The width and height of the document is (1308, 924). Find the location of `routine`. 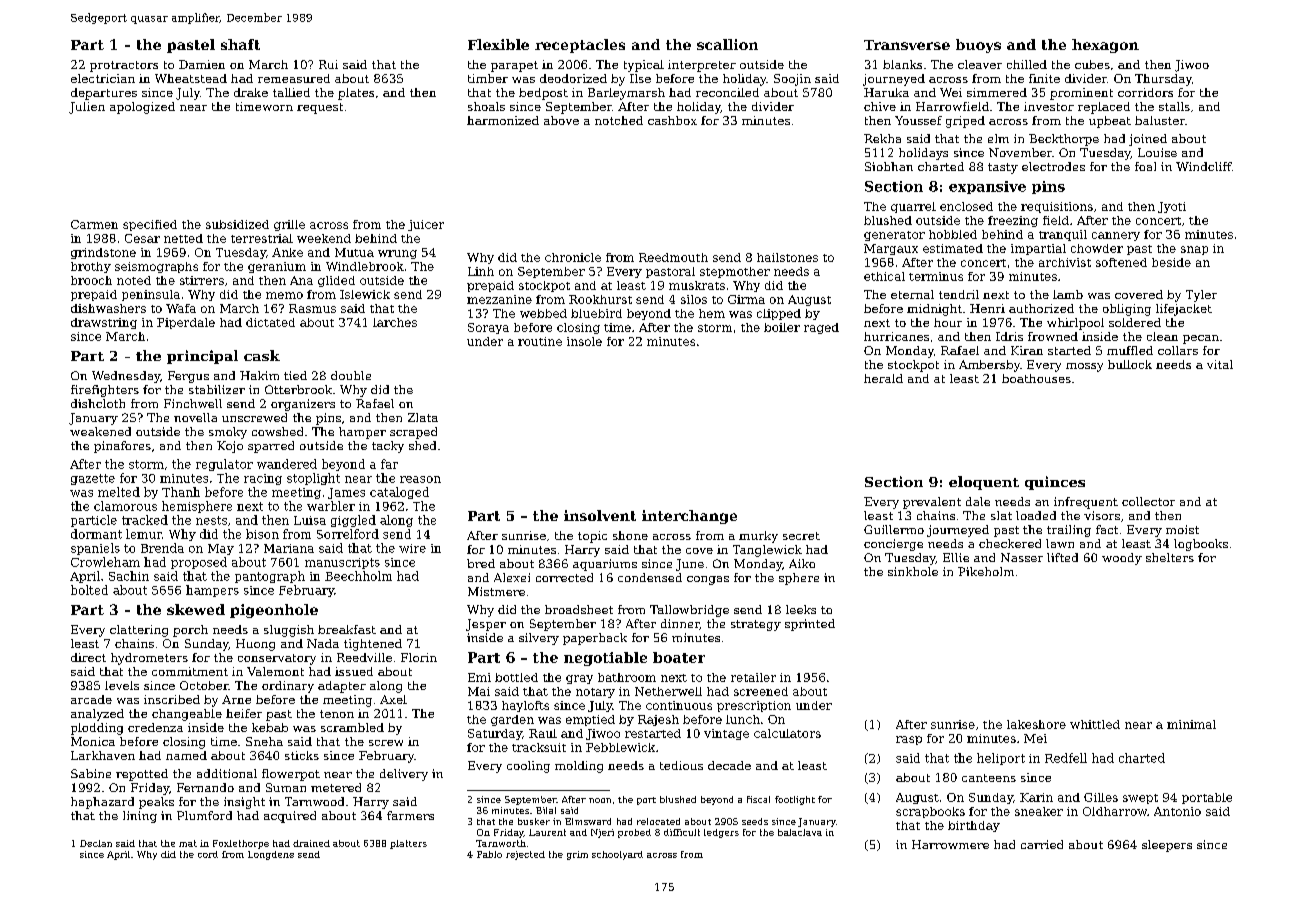

routine is located at coordinates (540, 341).
